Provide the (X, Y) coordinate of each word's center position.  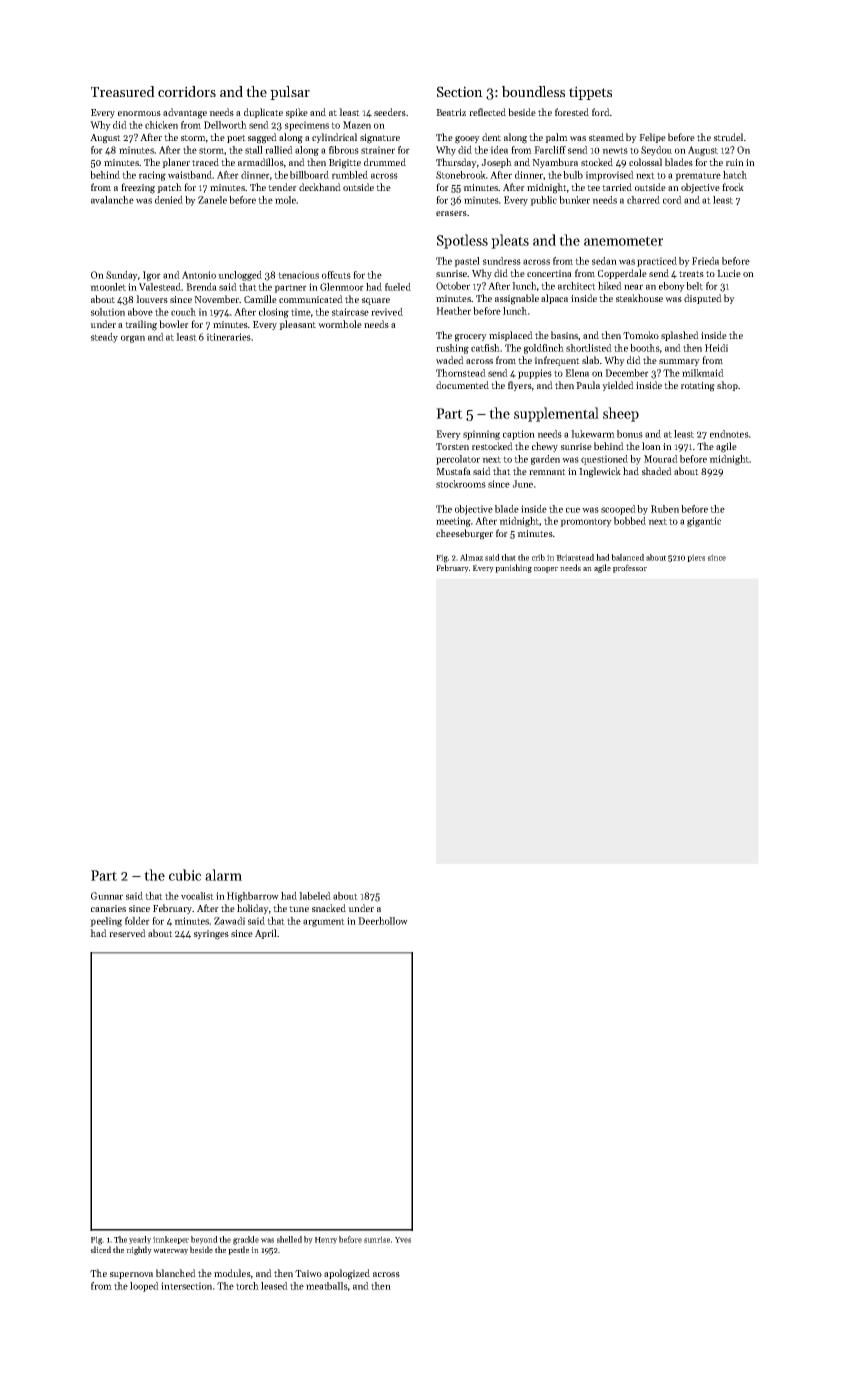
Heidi (716, 348)
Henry (326, 1240)
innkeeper (171, 1240)
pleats (510, 241)
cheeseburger (464, 534)
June (522, 484)
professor (630, 568)
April (266, 934)
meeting (453, 522)
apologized (347, 1274)
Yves (403, 1240)
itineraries (228, 337)
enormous (139, 113)
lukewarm (593, 434)
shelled (289, 1239)
